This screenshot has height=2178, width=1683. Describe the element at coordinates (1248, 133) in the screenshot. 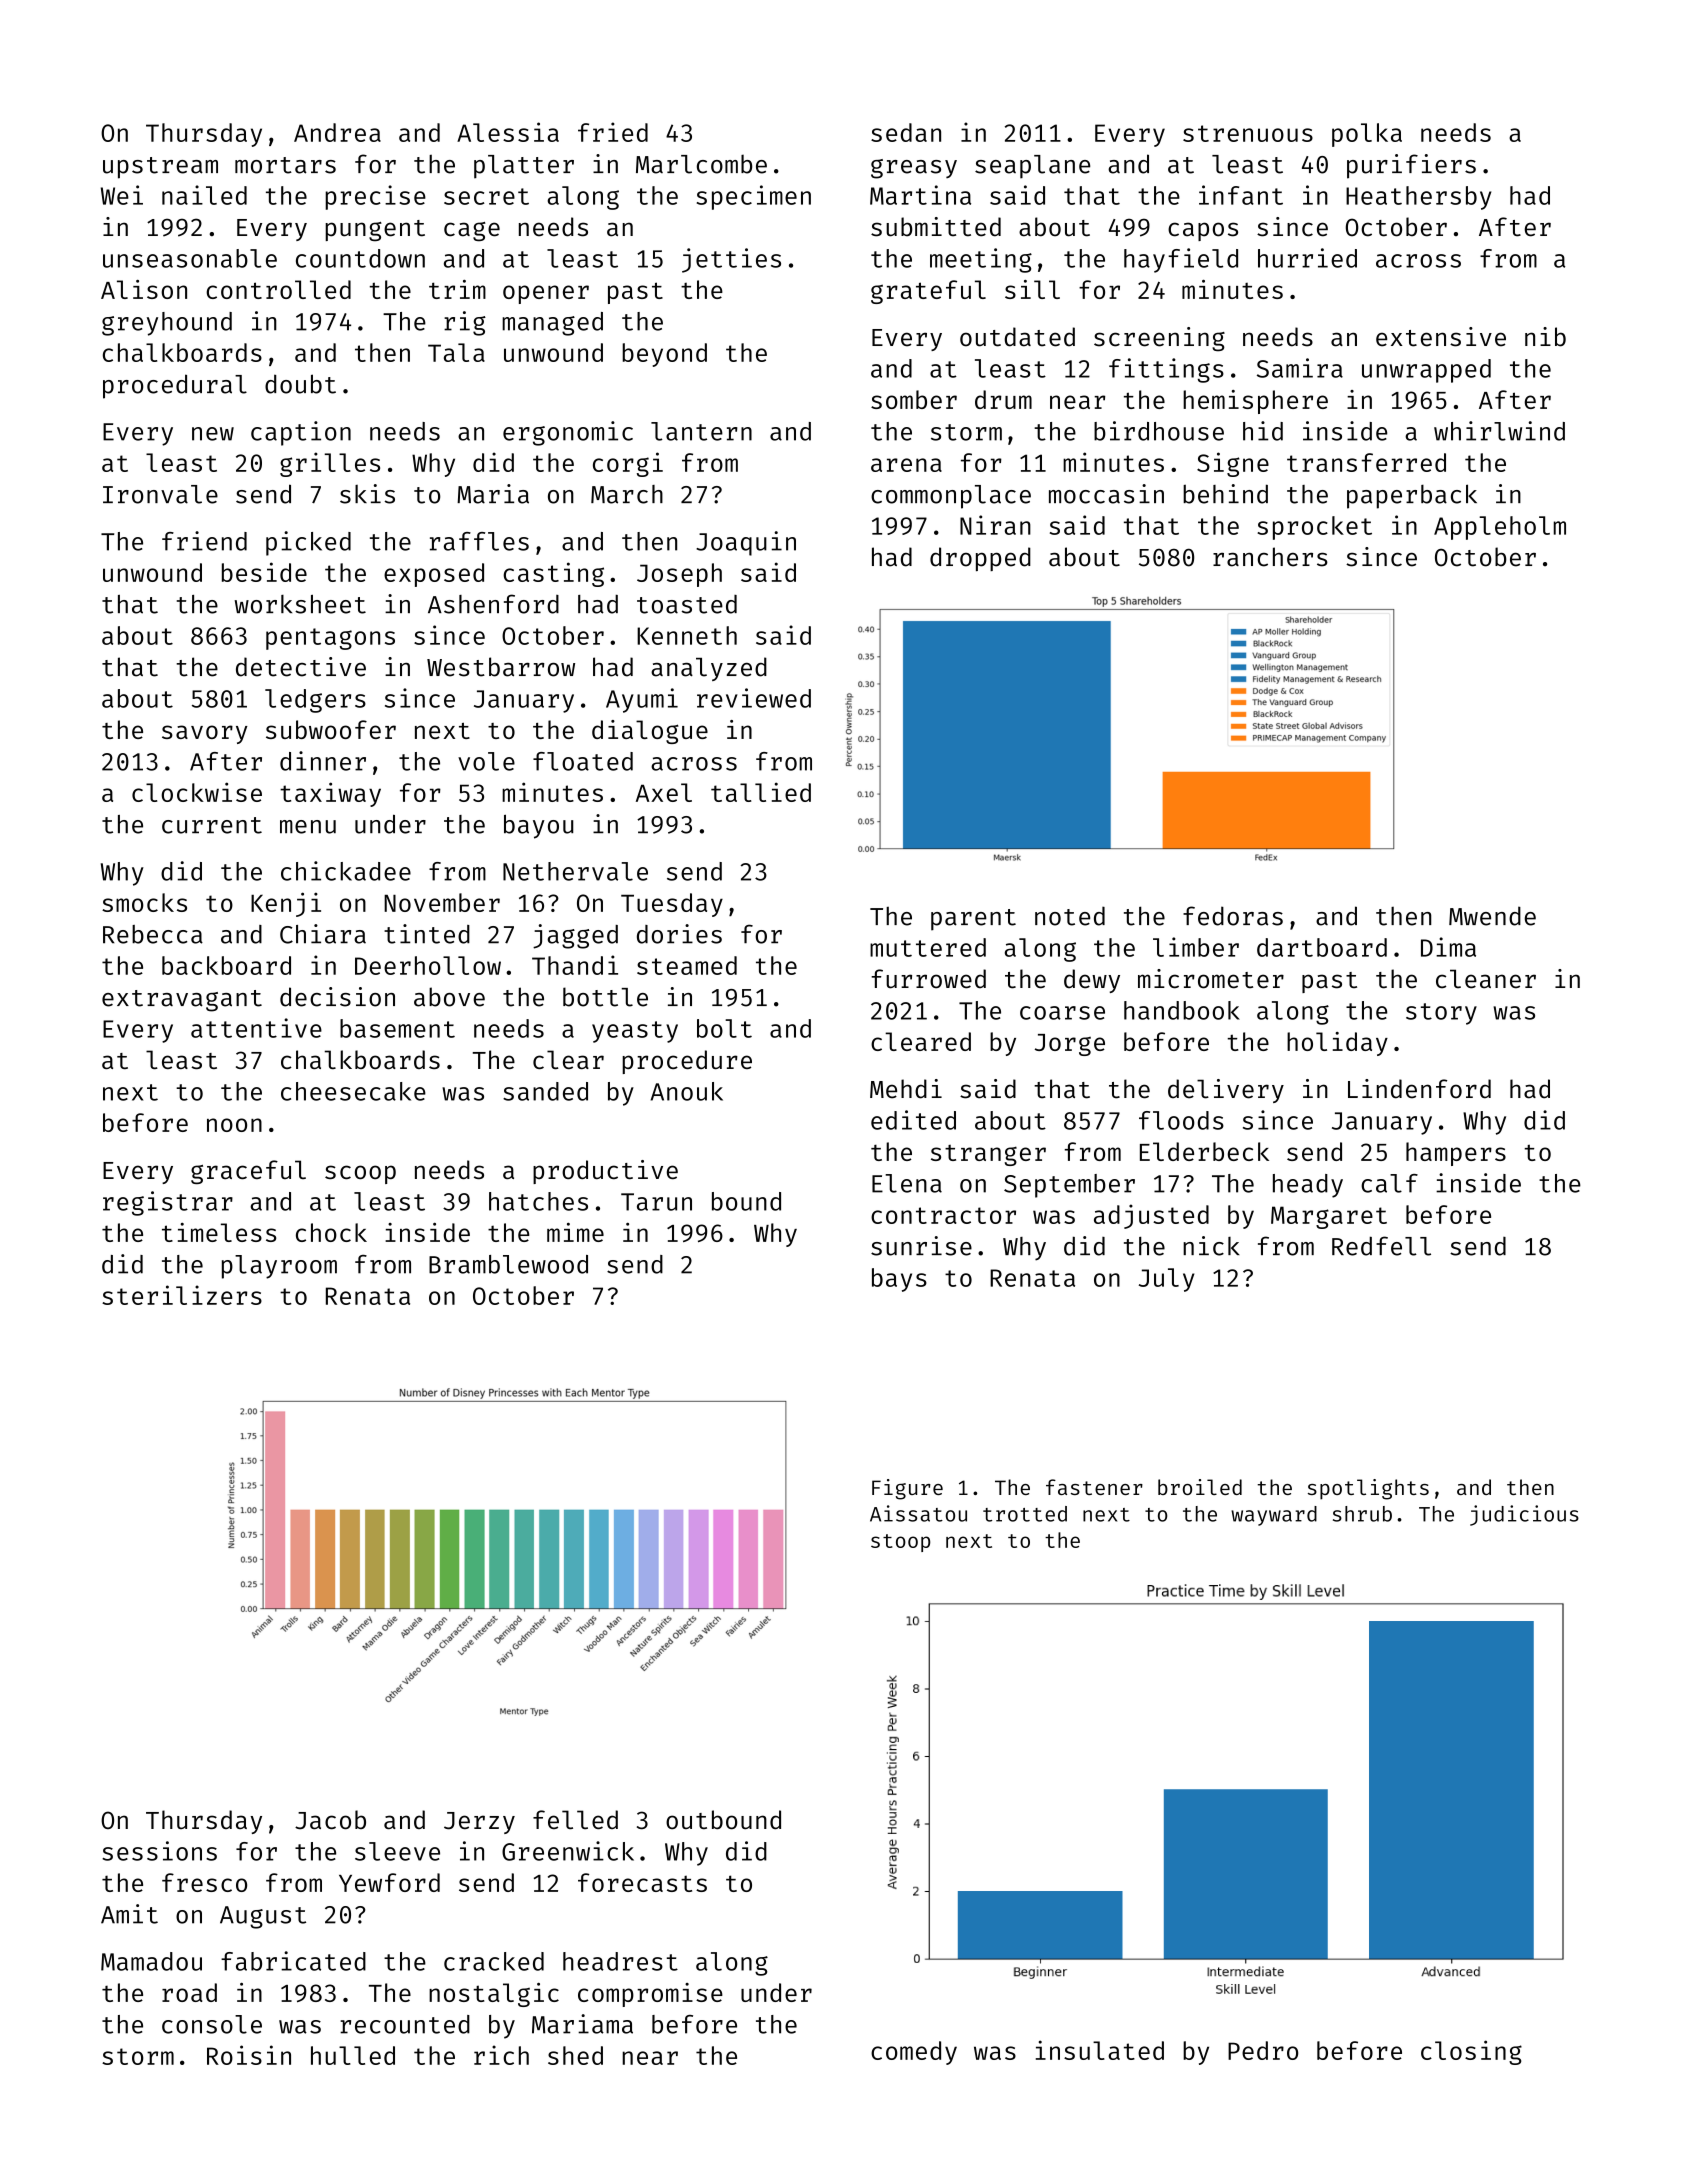

I see `strenuous` at that location.
